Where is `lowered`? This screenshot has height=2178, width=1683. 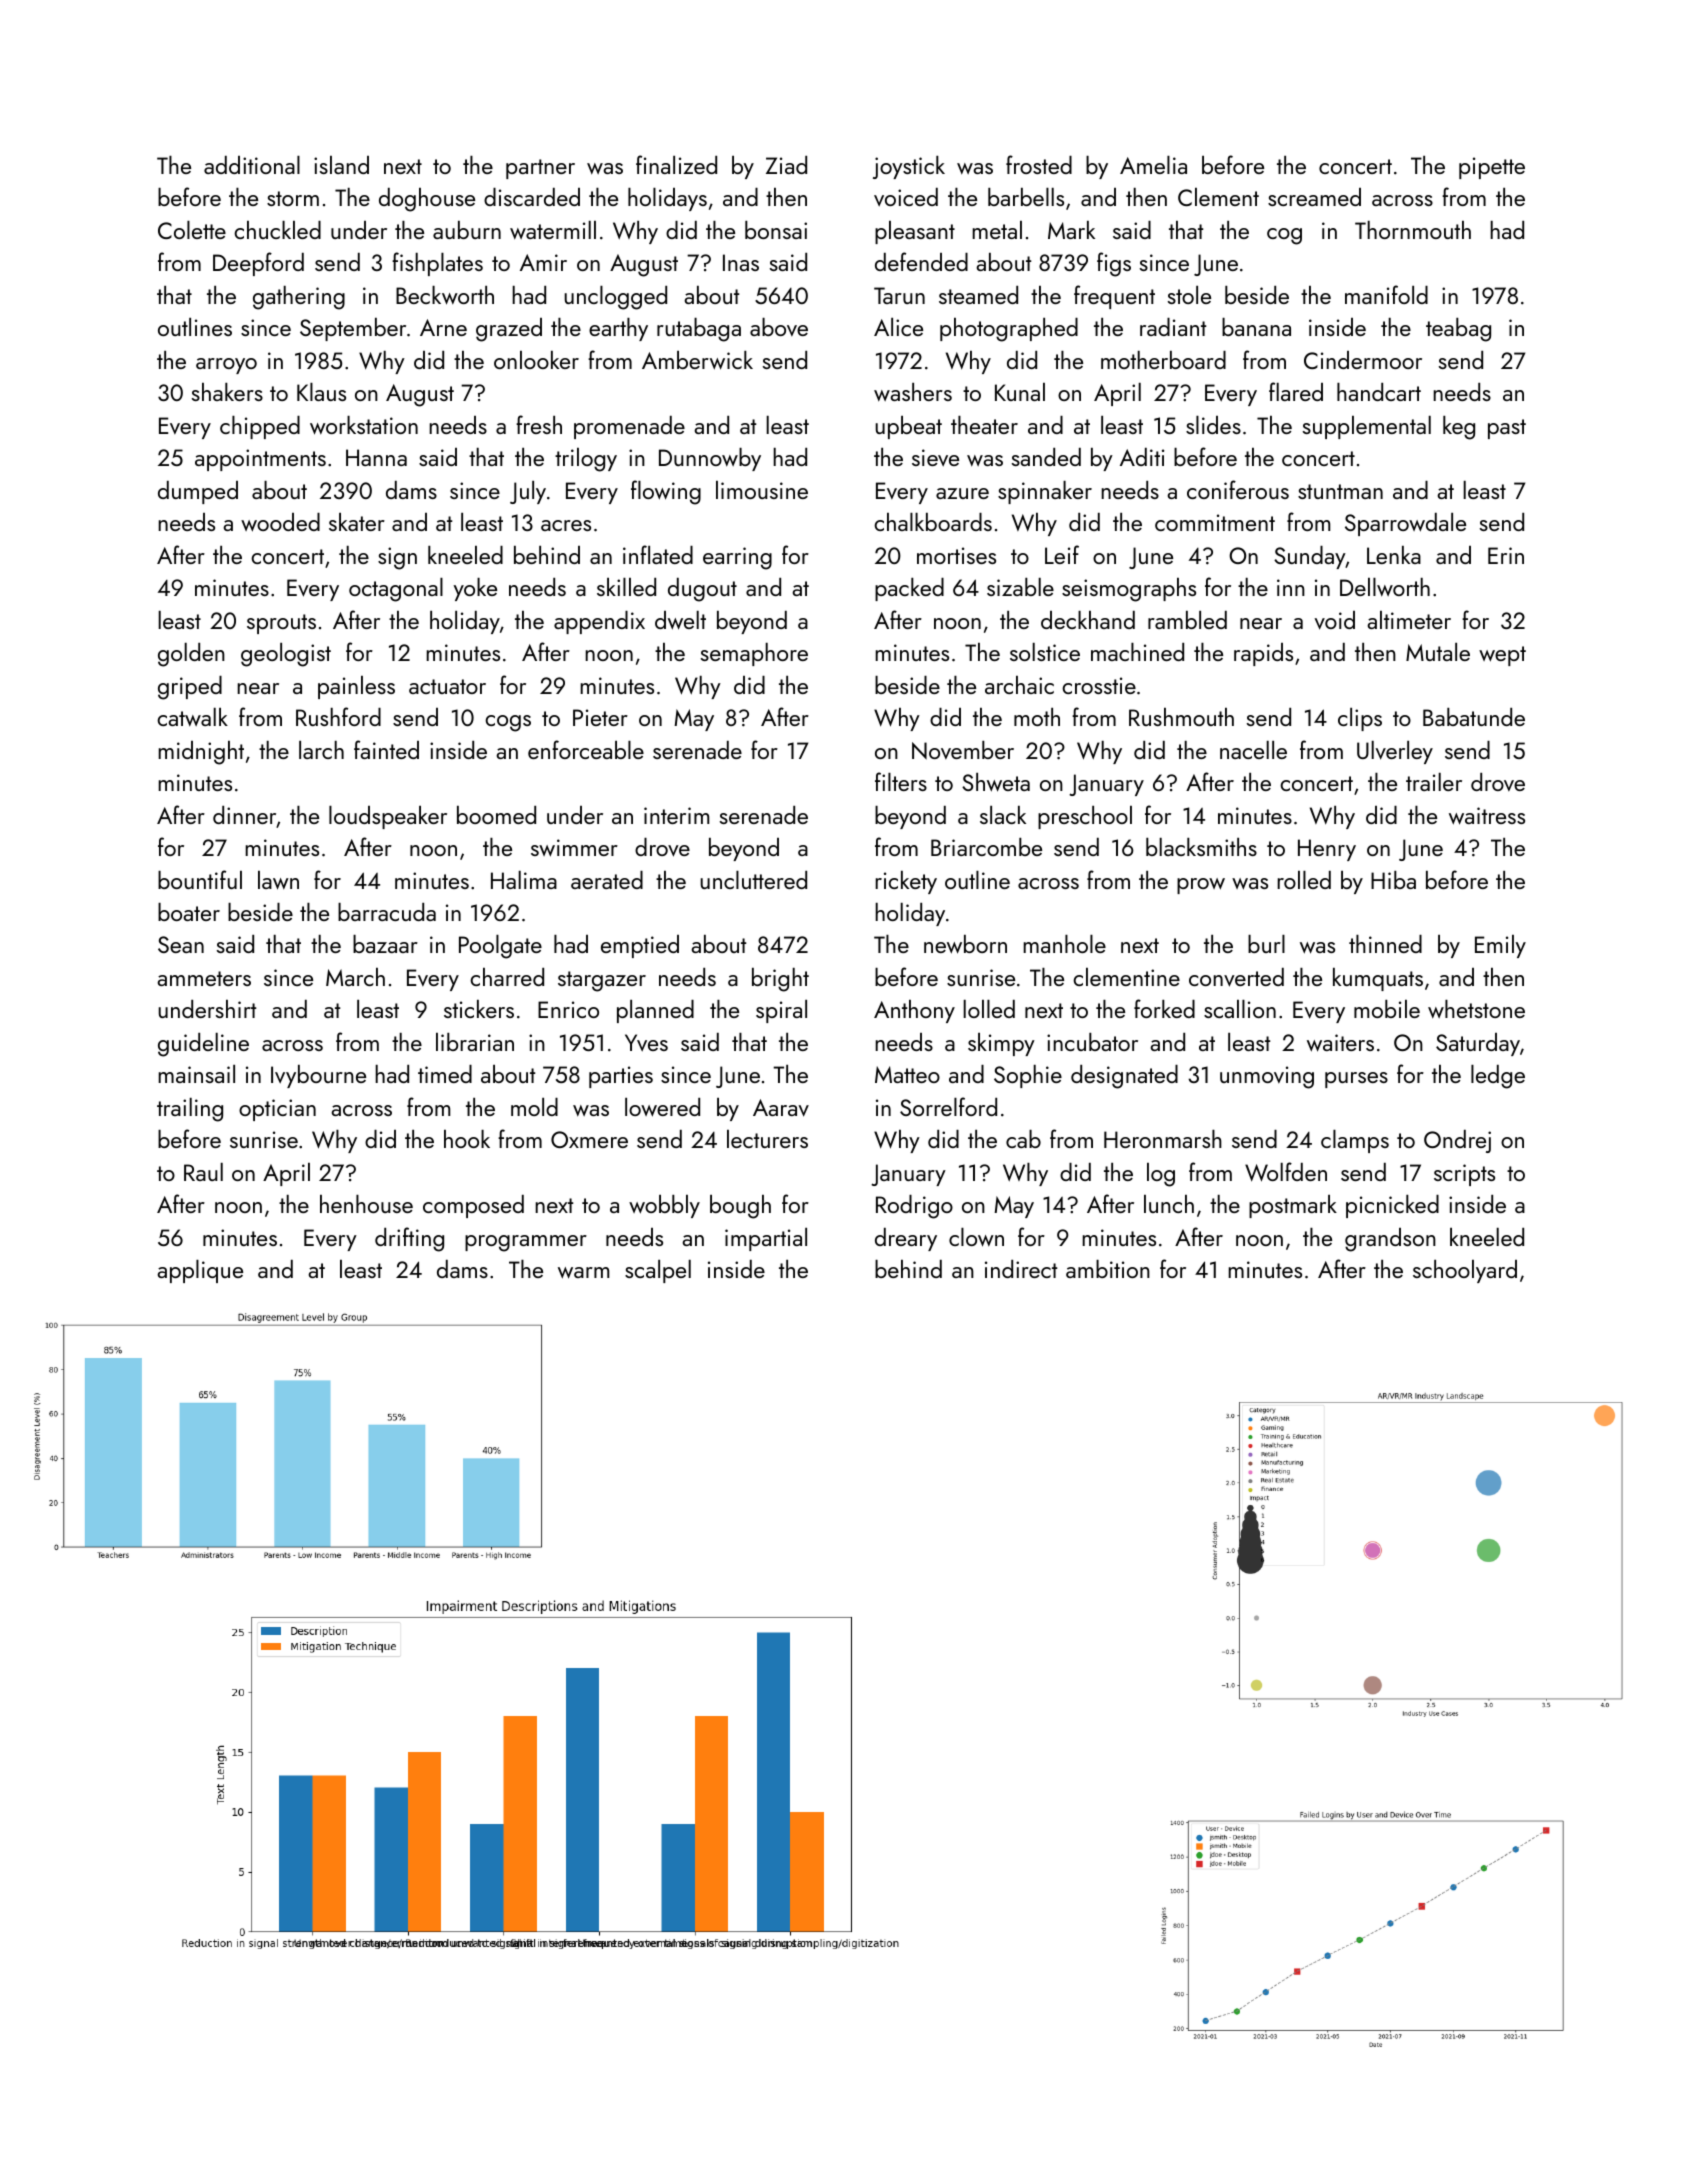 lowered is located at coordinates (662, 1107).
